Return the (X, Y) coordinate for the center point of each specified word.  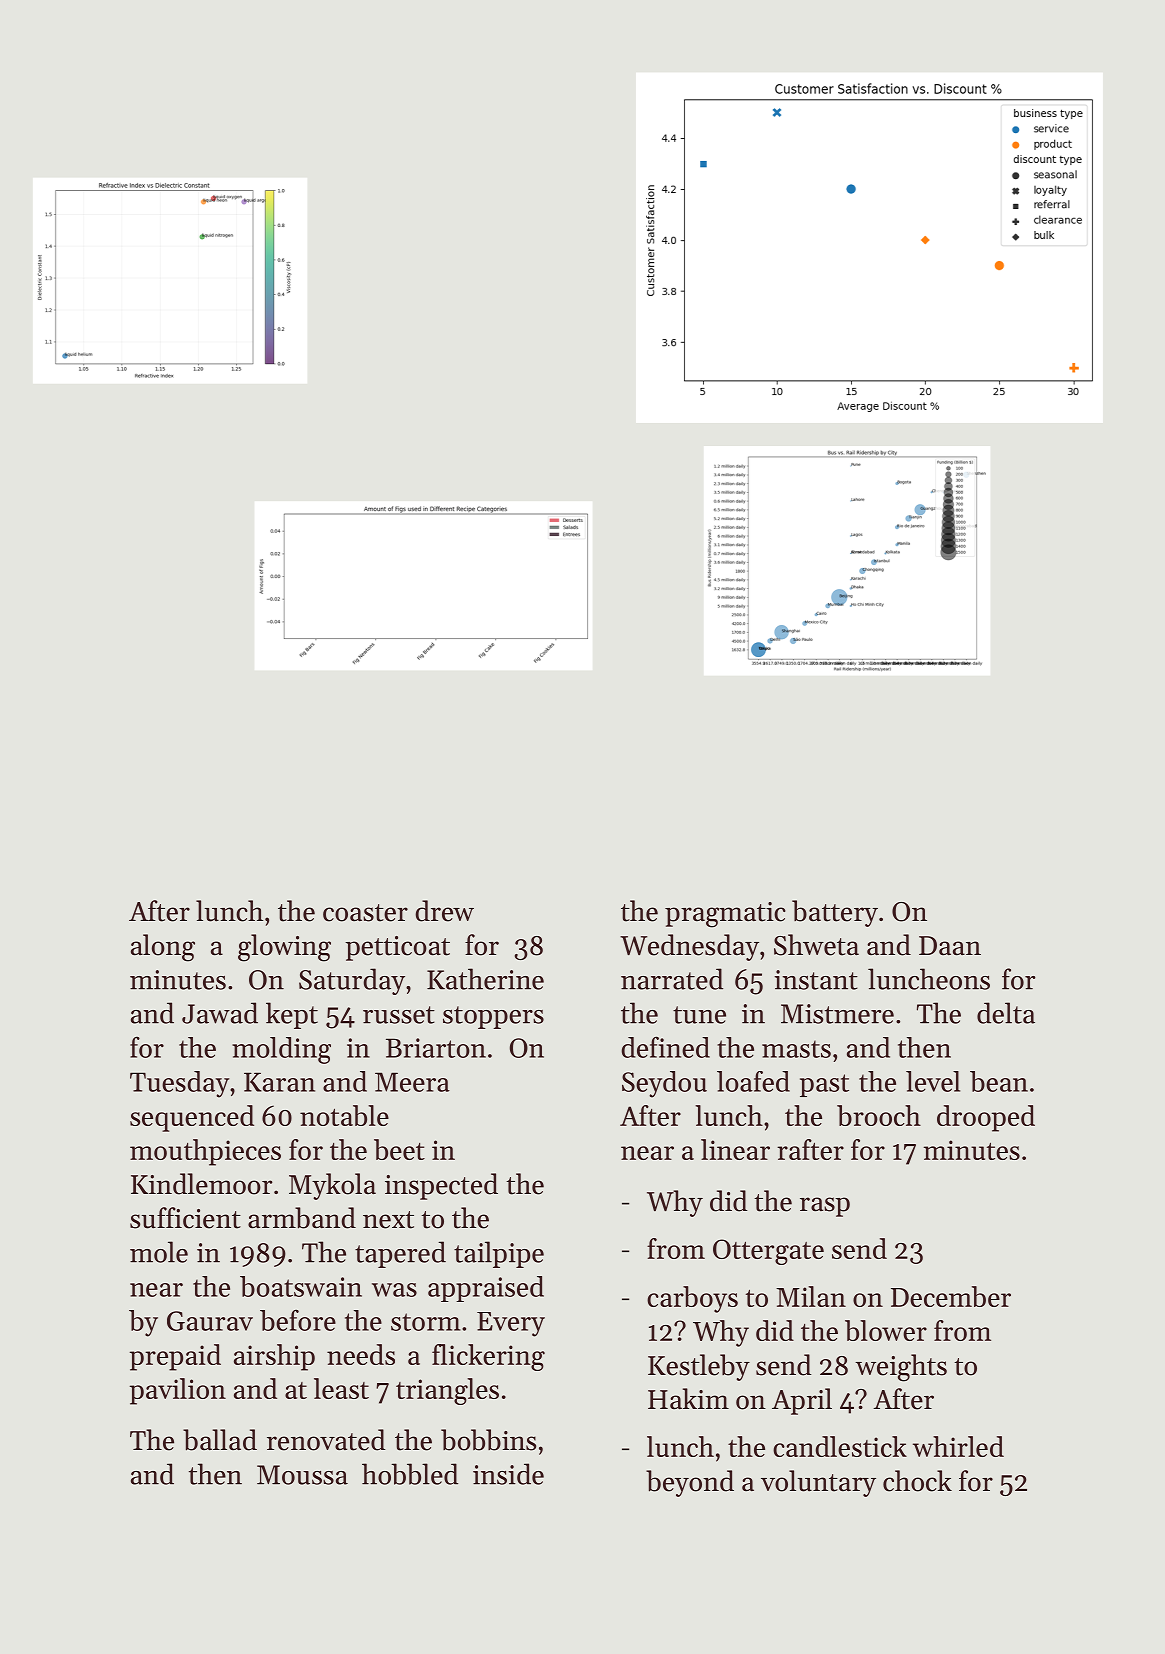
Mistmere (837, 1014)
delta (1006, 1013)
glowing (284, 948)
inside (508, 1474)
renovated (326, 1440)
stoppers (493, 1017)
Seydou (664, 1084)
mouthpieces (205, 1152)
